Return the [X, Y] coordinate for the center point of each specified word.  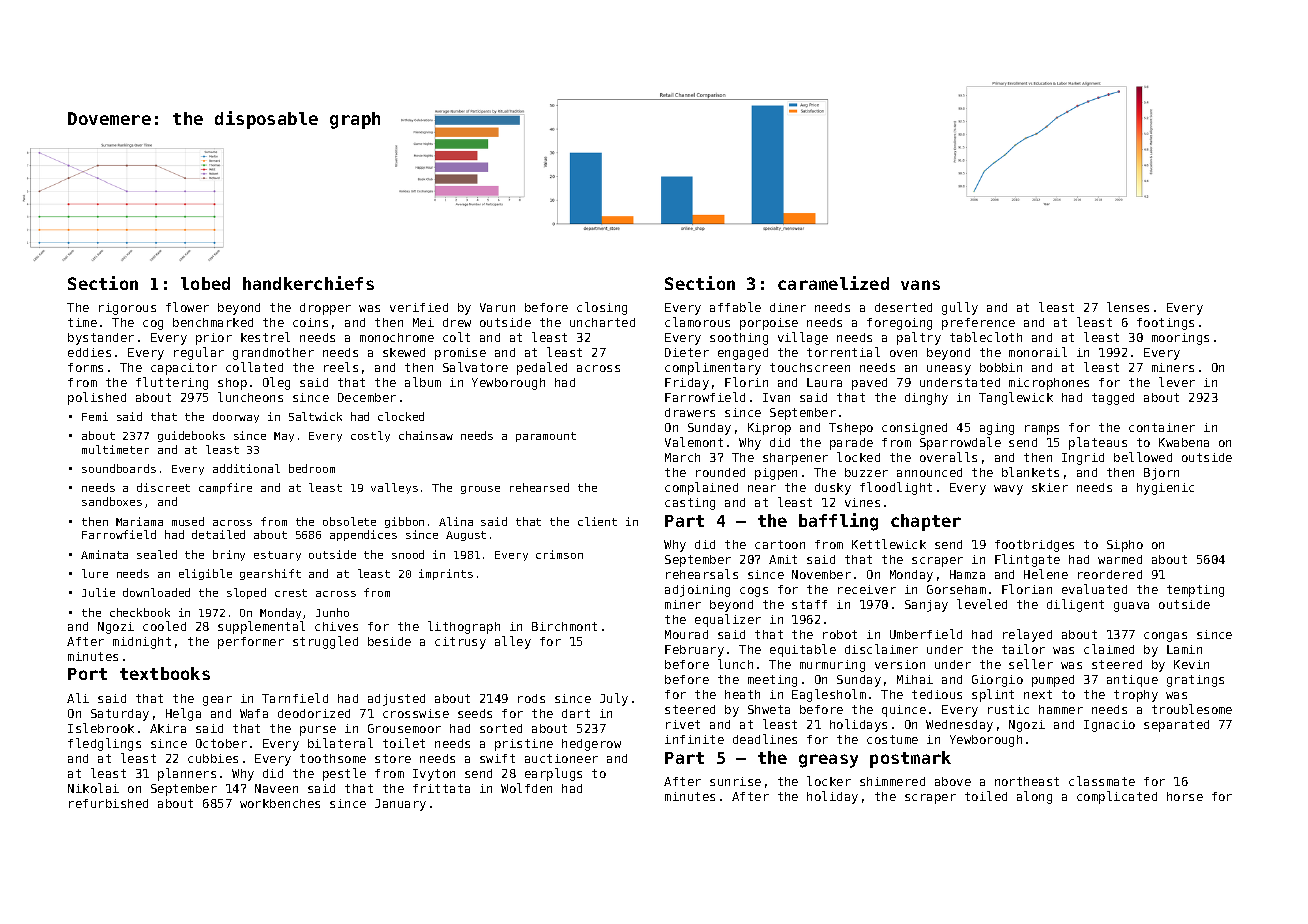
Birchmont [564, 626]
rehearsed [539, 487]
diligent [1075, 605]
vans [920, 285]
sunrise [735, 781]
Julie [98, 592]
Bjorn [1161, 474]
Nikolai [93, 788]
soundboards [119, 468]
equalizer [728, 620]
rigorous [127, 309]
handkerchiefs [308, 283]
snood [408, 554]
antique [1132, 681]
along [1034, 797]
